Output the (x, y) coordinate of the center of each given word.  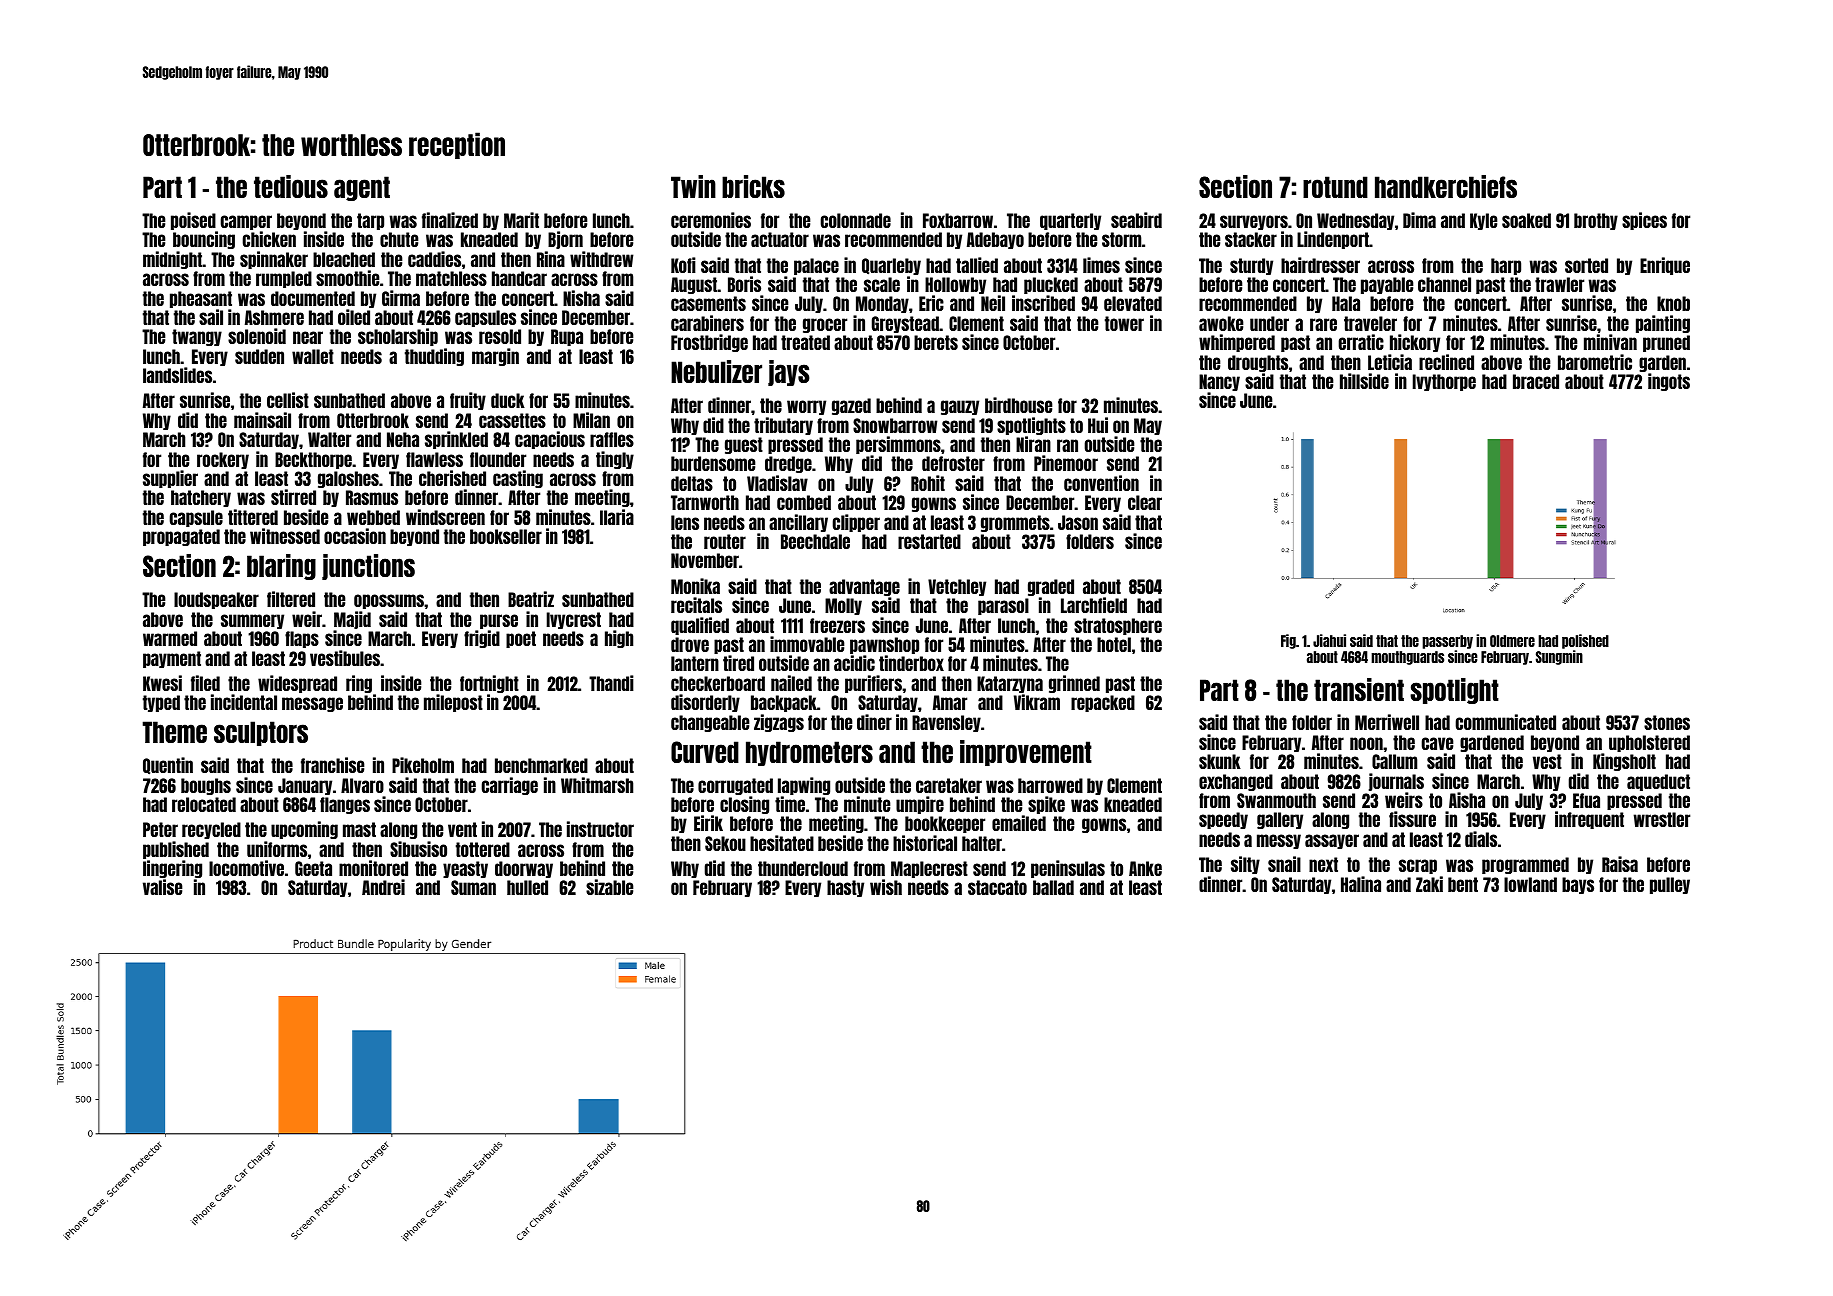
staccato (997, 887)
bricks (753, 186)
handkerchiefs (1446, 186)
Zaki (1429, 884)
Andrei (383, 887)
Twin (693, 186)
